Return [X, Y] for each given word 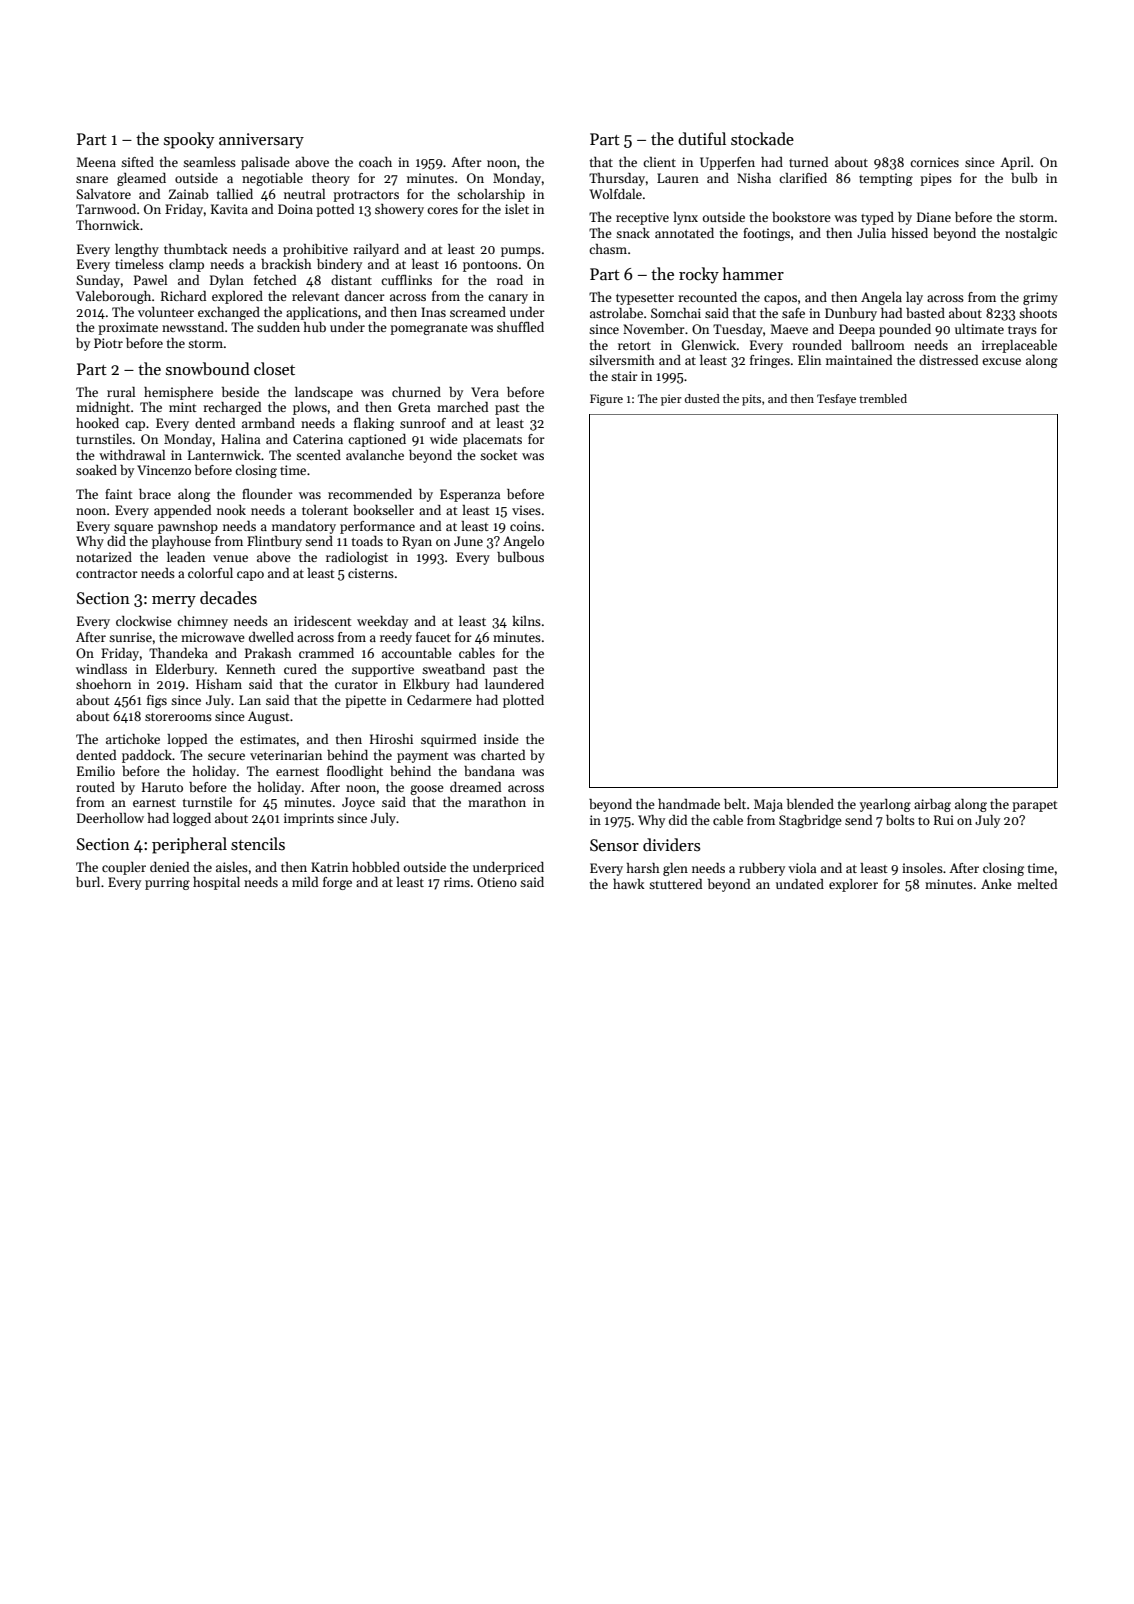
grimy [1040, 298]
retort [634, 346]
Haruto [162, 787]
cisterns [371, 573]
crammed [326, 653]
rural [121, 392]
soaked [96, 470]
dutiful [702, 138]
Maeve [789, 329]
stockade [762, 138]
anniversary [261, 141]
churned [416, 392]
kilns [526, 621]
